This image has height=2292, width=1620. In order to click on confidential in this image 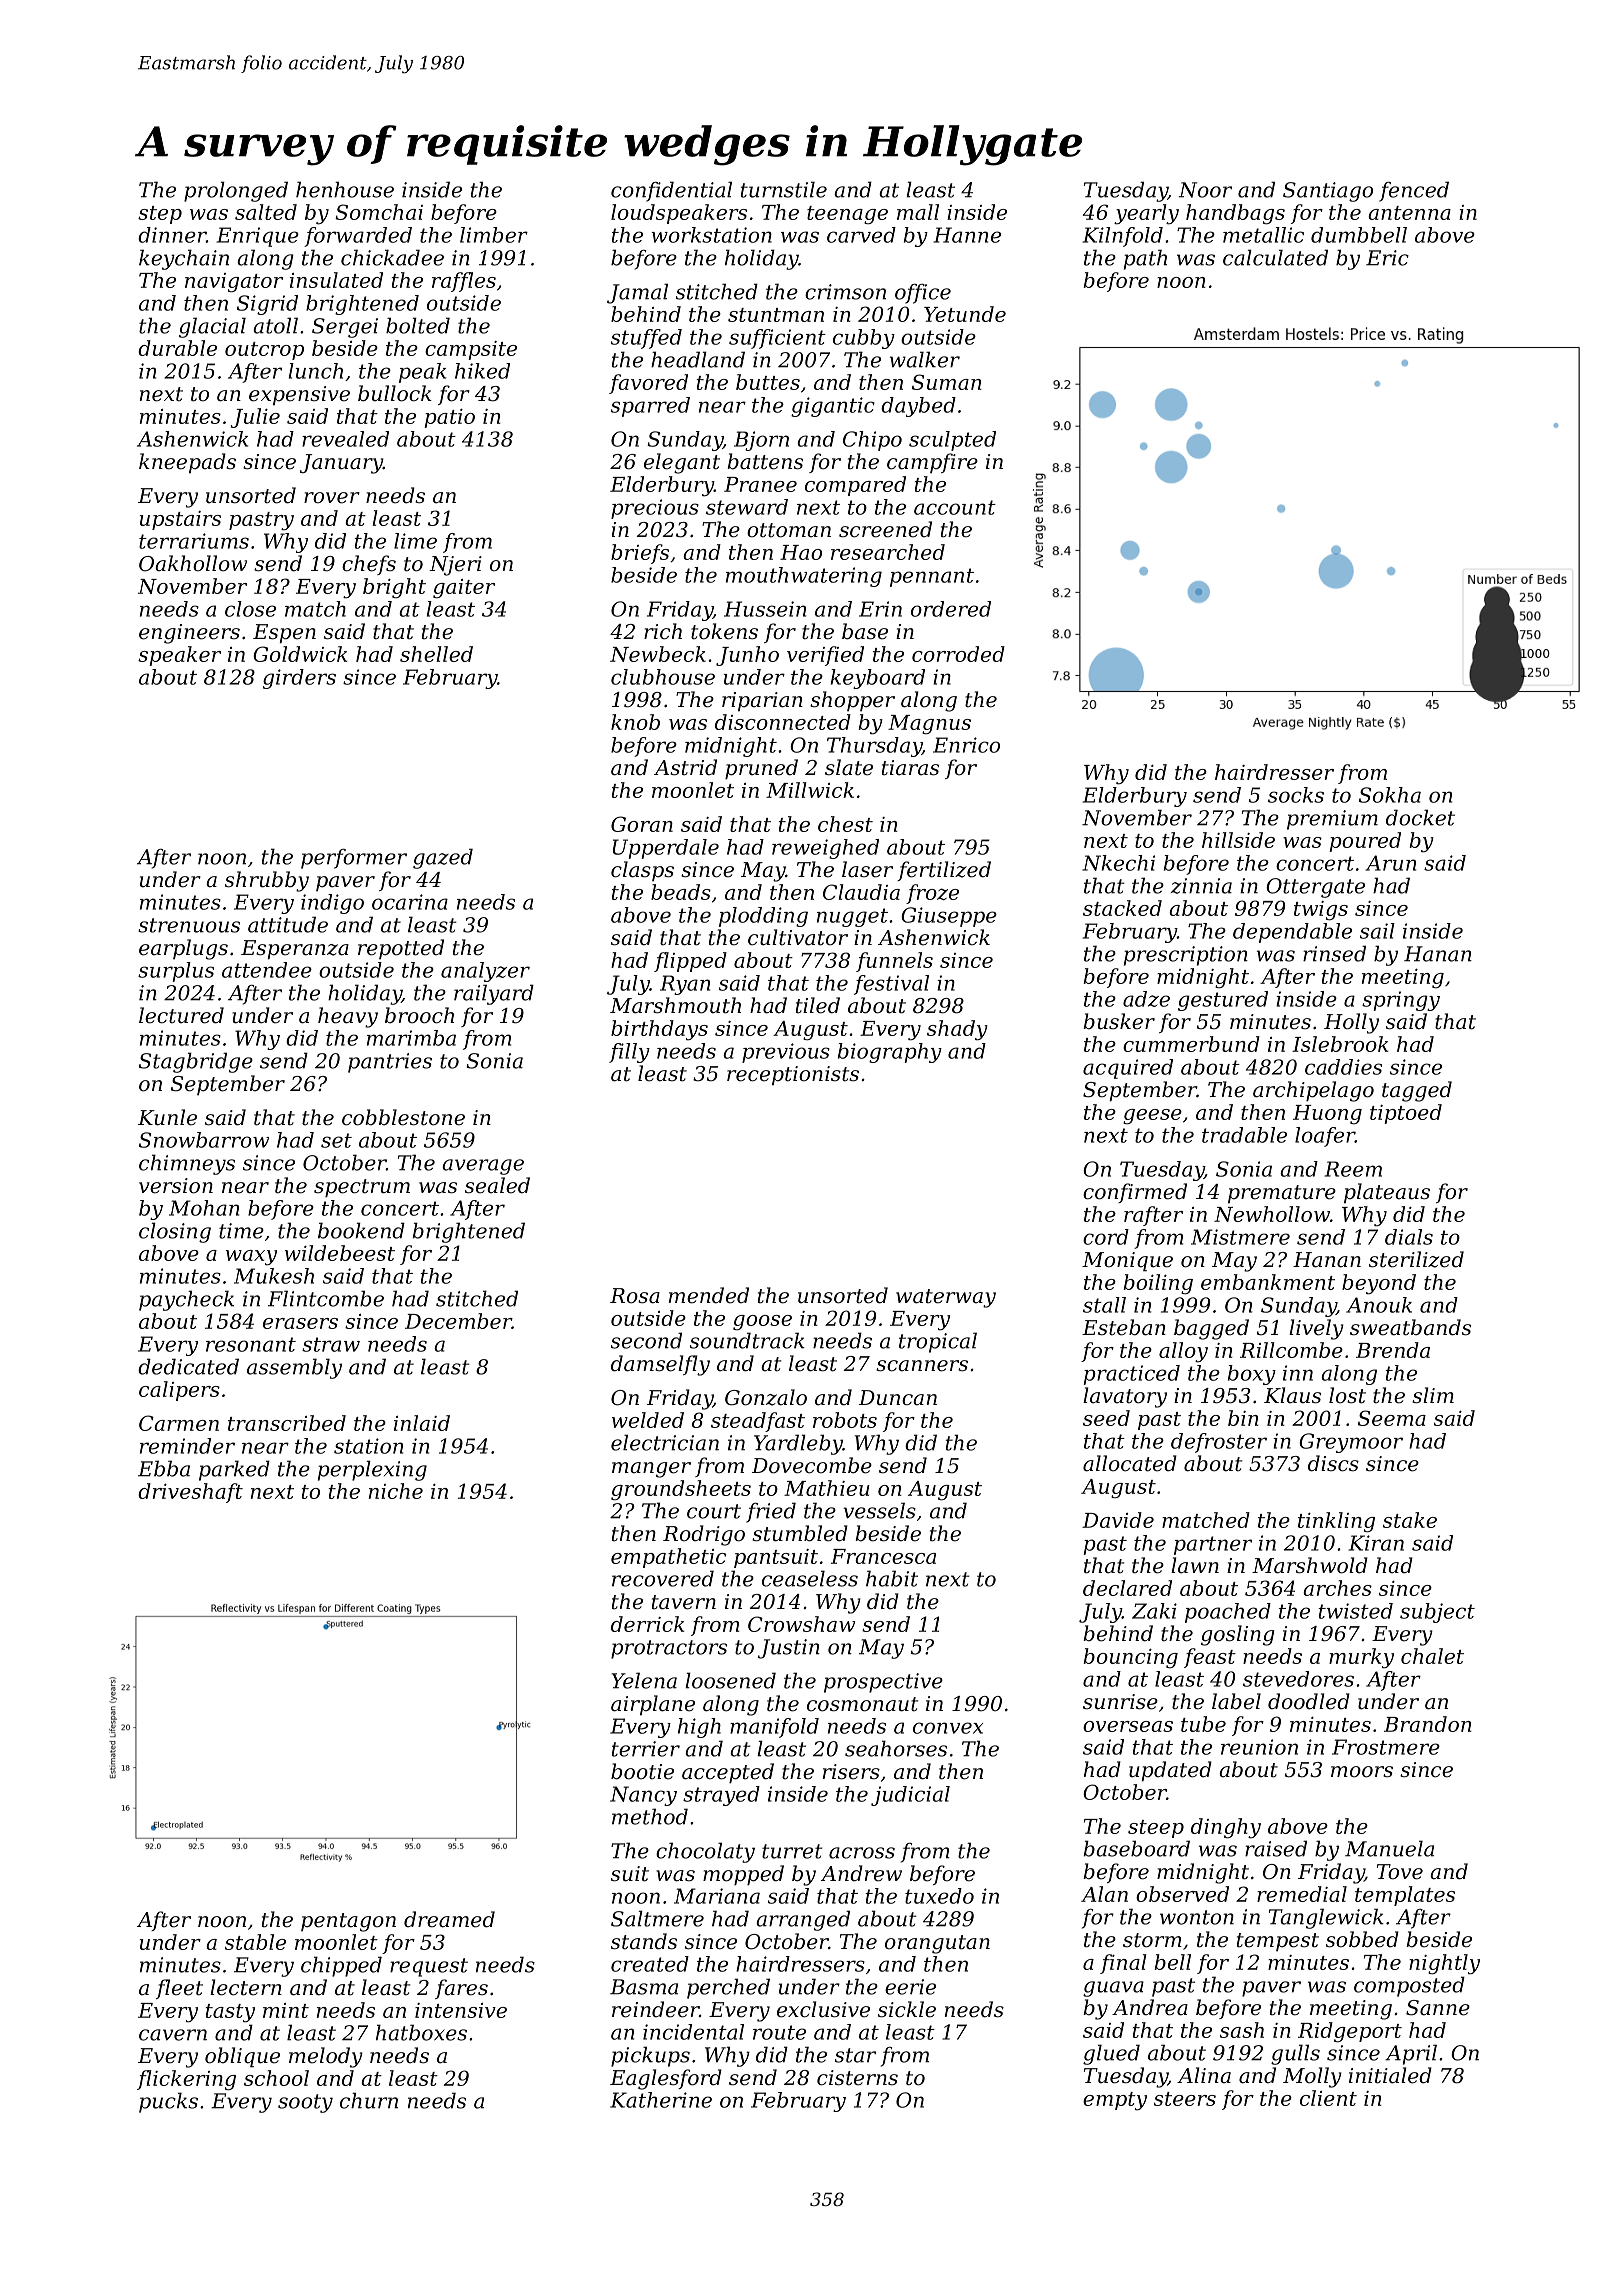, I will do `click(671, 191)`.
